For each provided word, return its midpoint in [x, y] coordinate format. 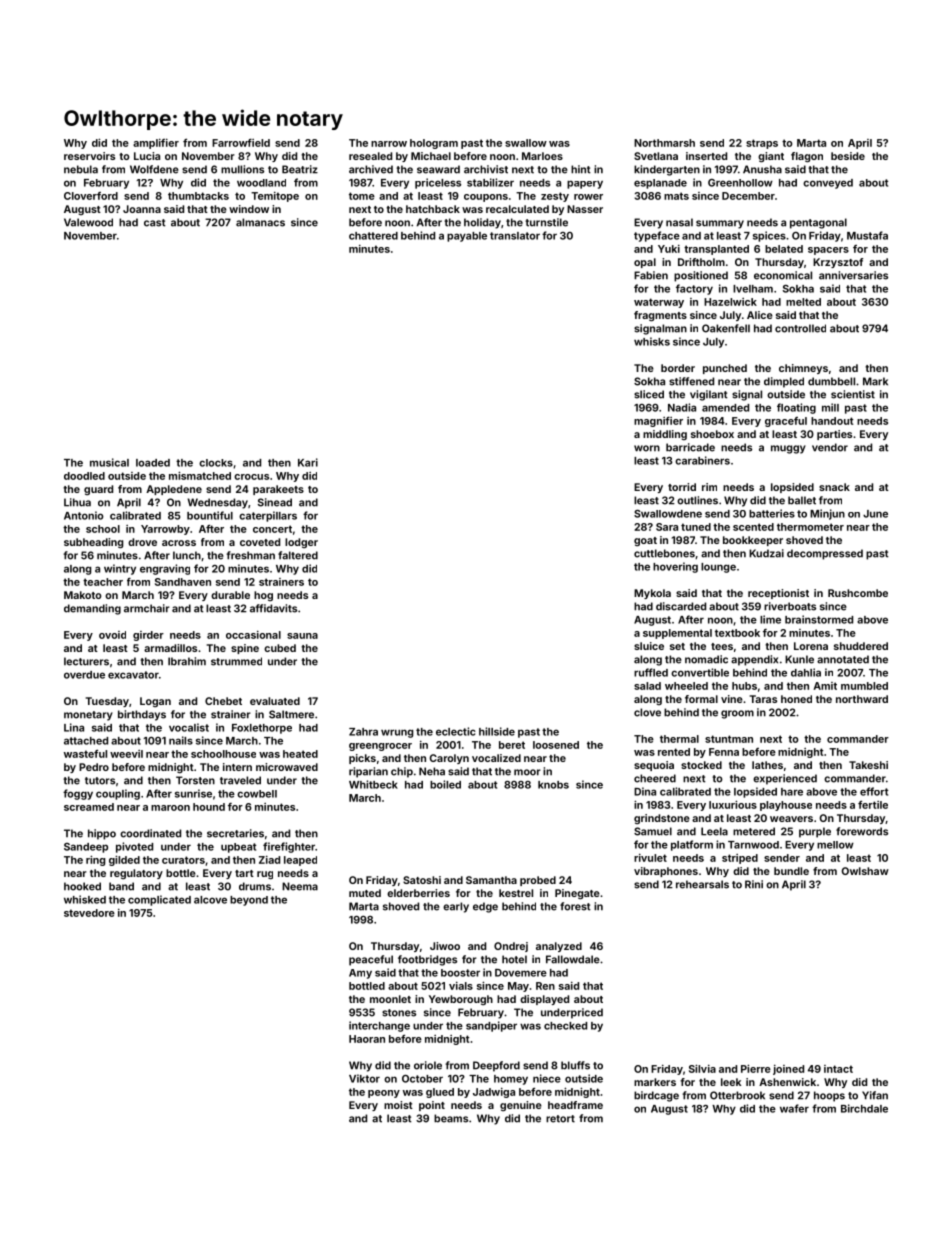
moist [398, 1105]
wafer [794, 1108]
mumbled [864, 686]
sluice [649, 646]
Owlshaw [865, 871]
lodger [301, 543]
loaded [153, 463]
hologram [434, 144]
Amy [360, 974]
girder [148, 636]
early [456, 907]
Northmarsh [664, 143]
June [875, 514]
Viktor [364, 1078]
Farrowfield [241, 143]
